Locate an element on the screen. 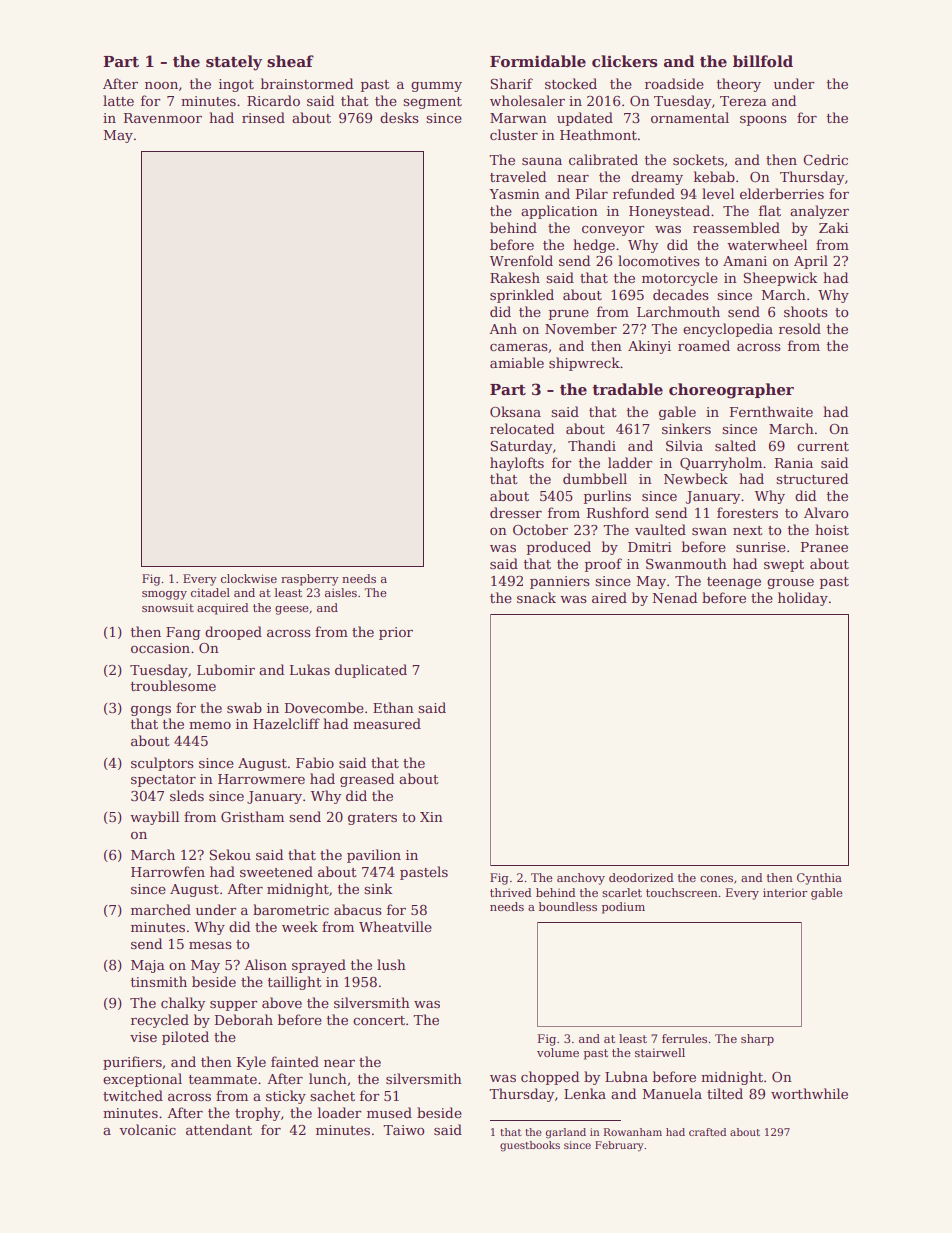  stocked is located at coordinates (571, 83).
